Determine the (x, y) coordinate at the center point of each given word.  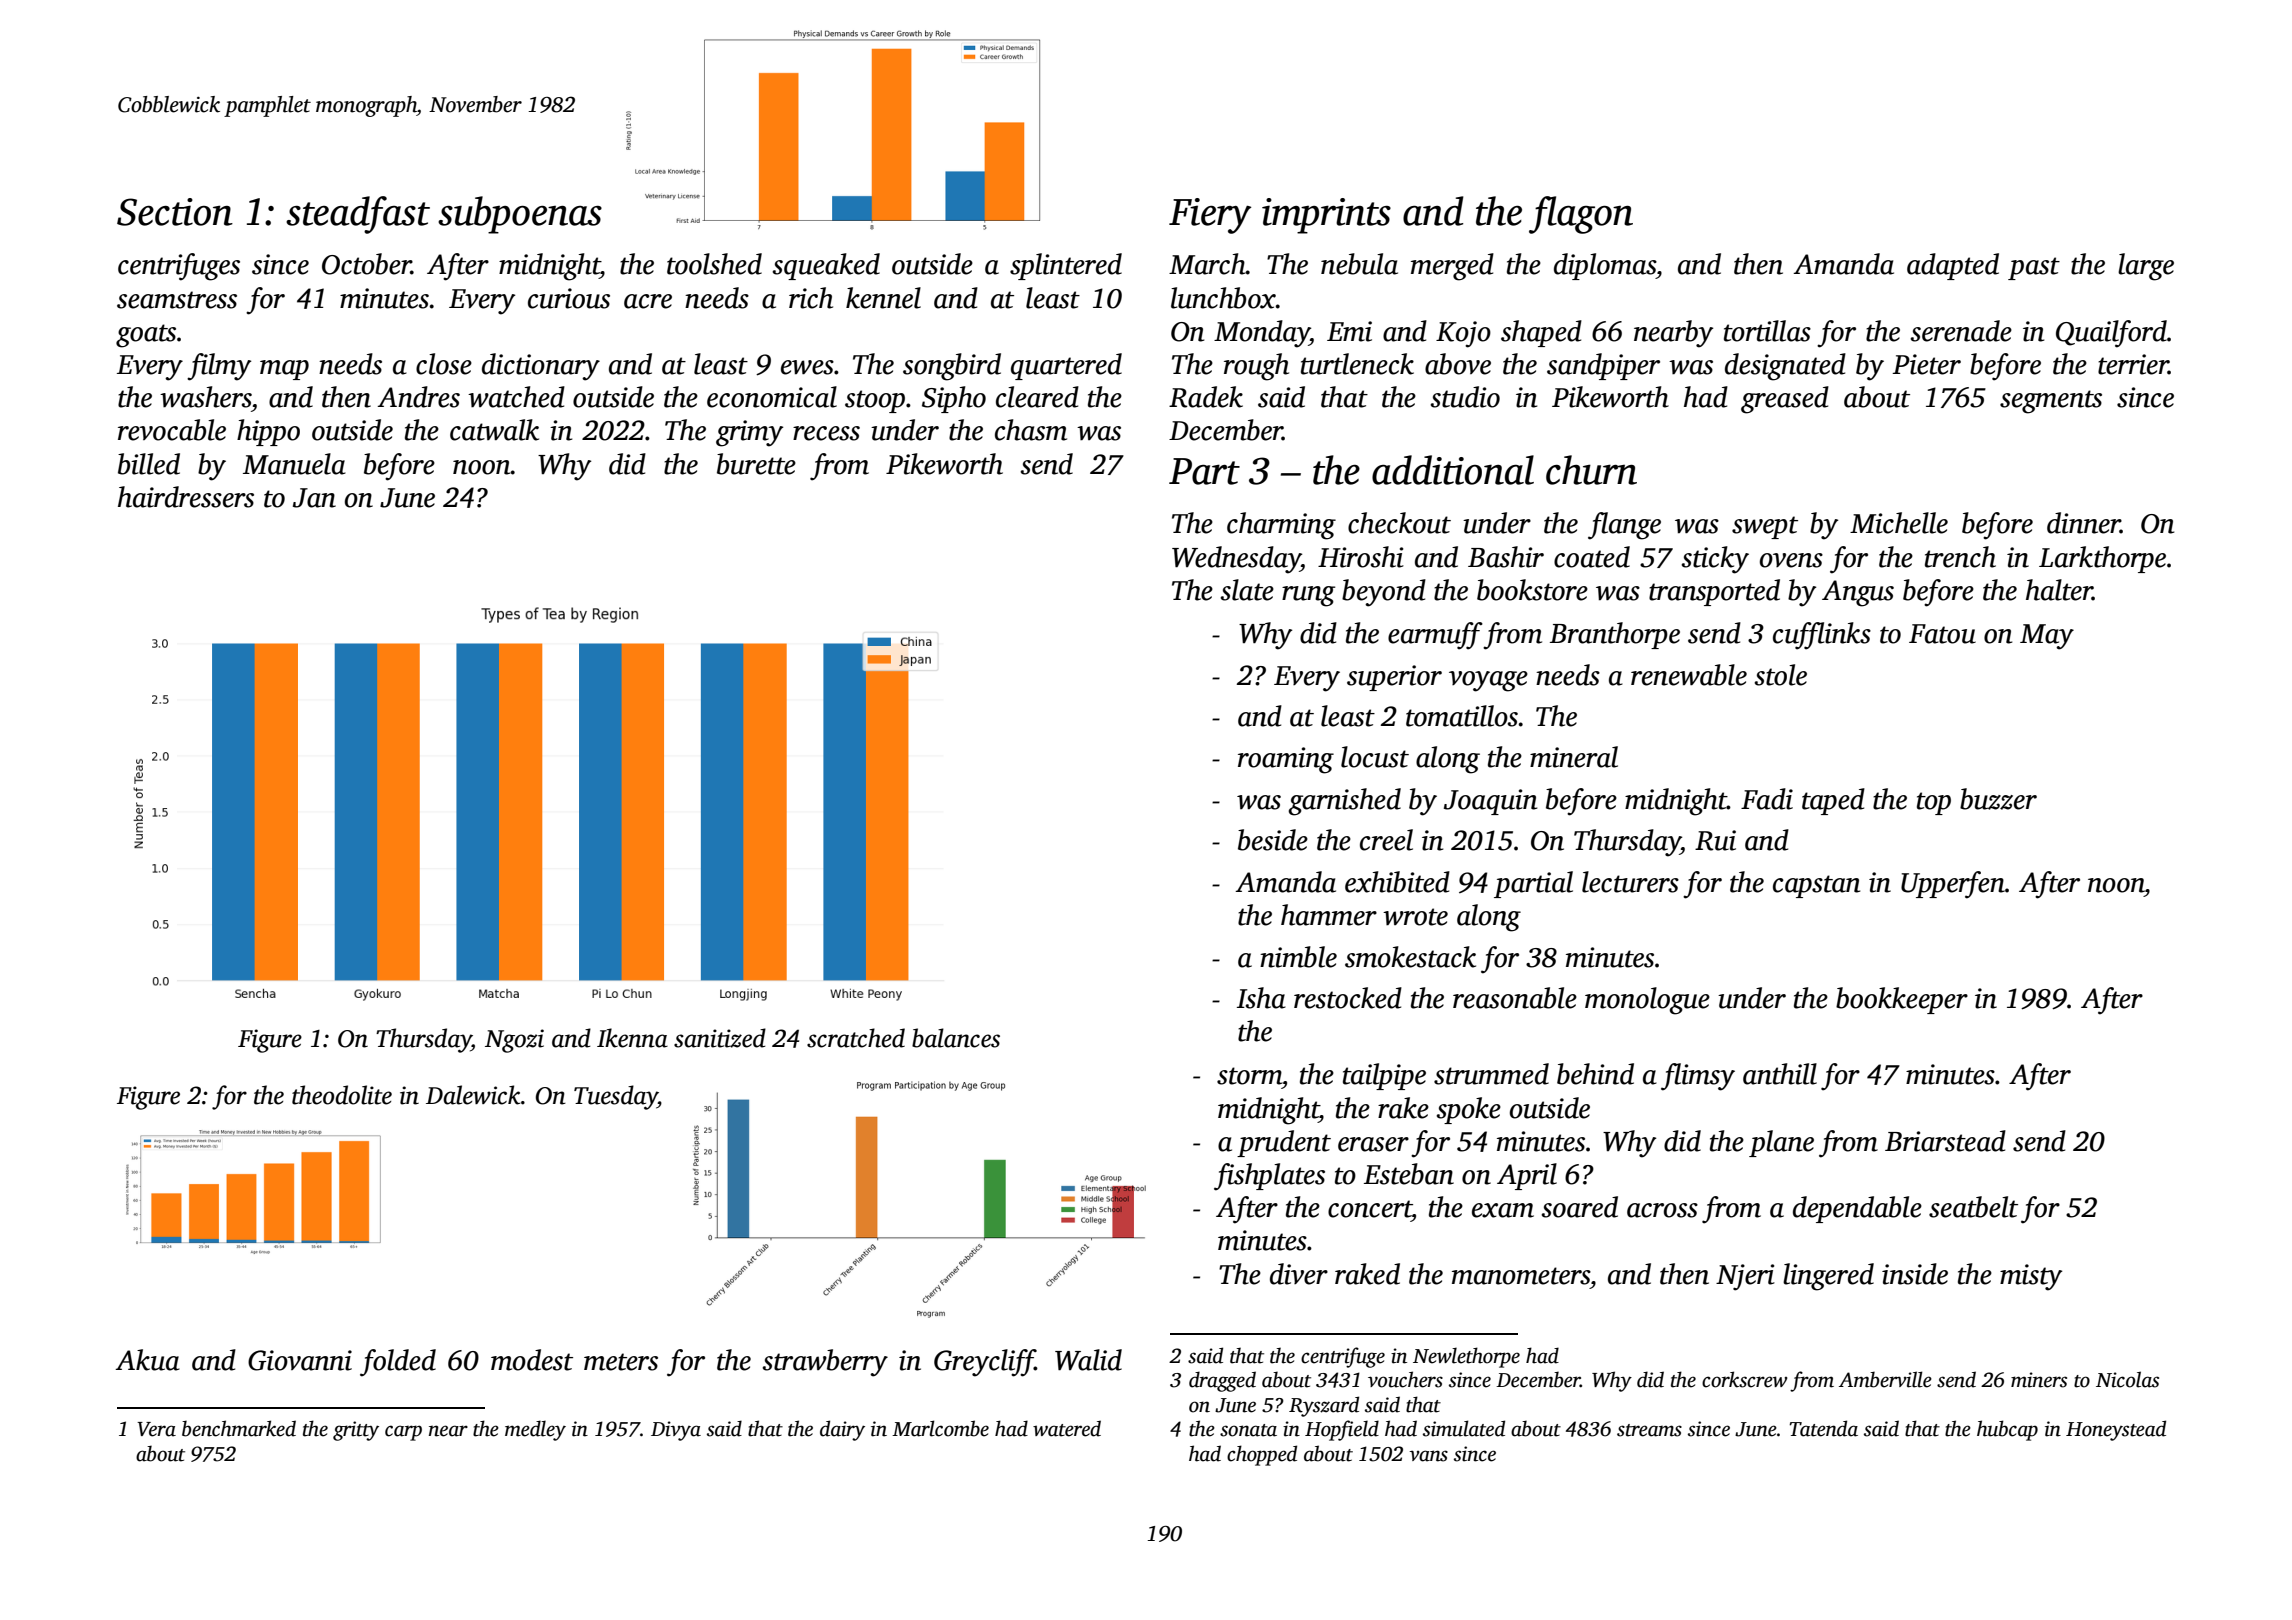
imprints (1326, 216)
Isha (1261, 998)
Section (175, 212)
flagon (1581, 215)
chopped (1262, 1455)
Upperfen (1953, 885)
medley (535, 1430)
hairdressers (186, 497)
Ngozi (514, 1041)
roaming (1286, 760)
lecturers (1630, 882)
